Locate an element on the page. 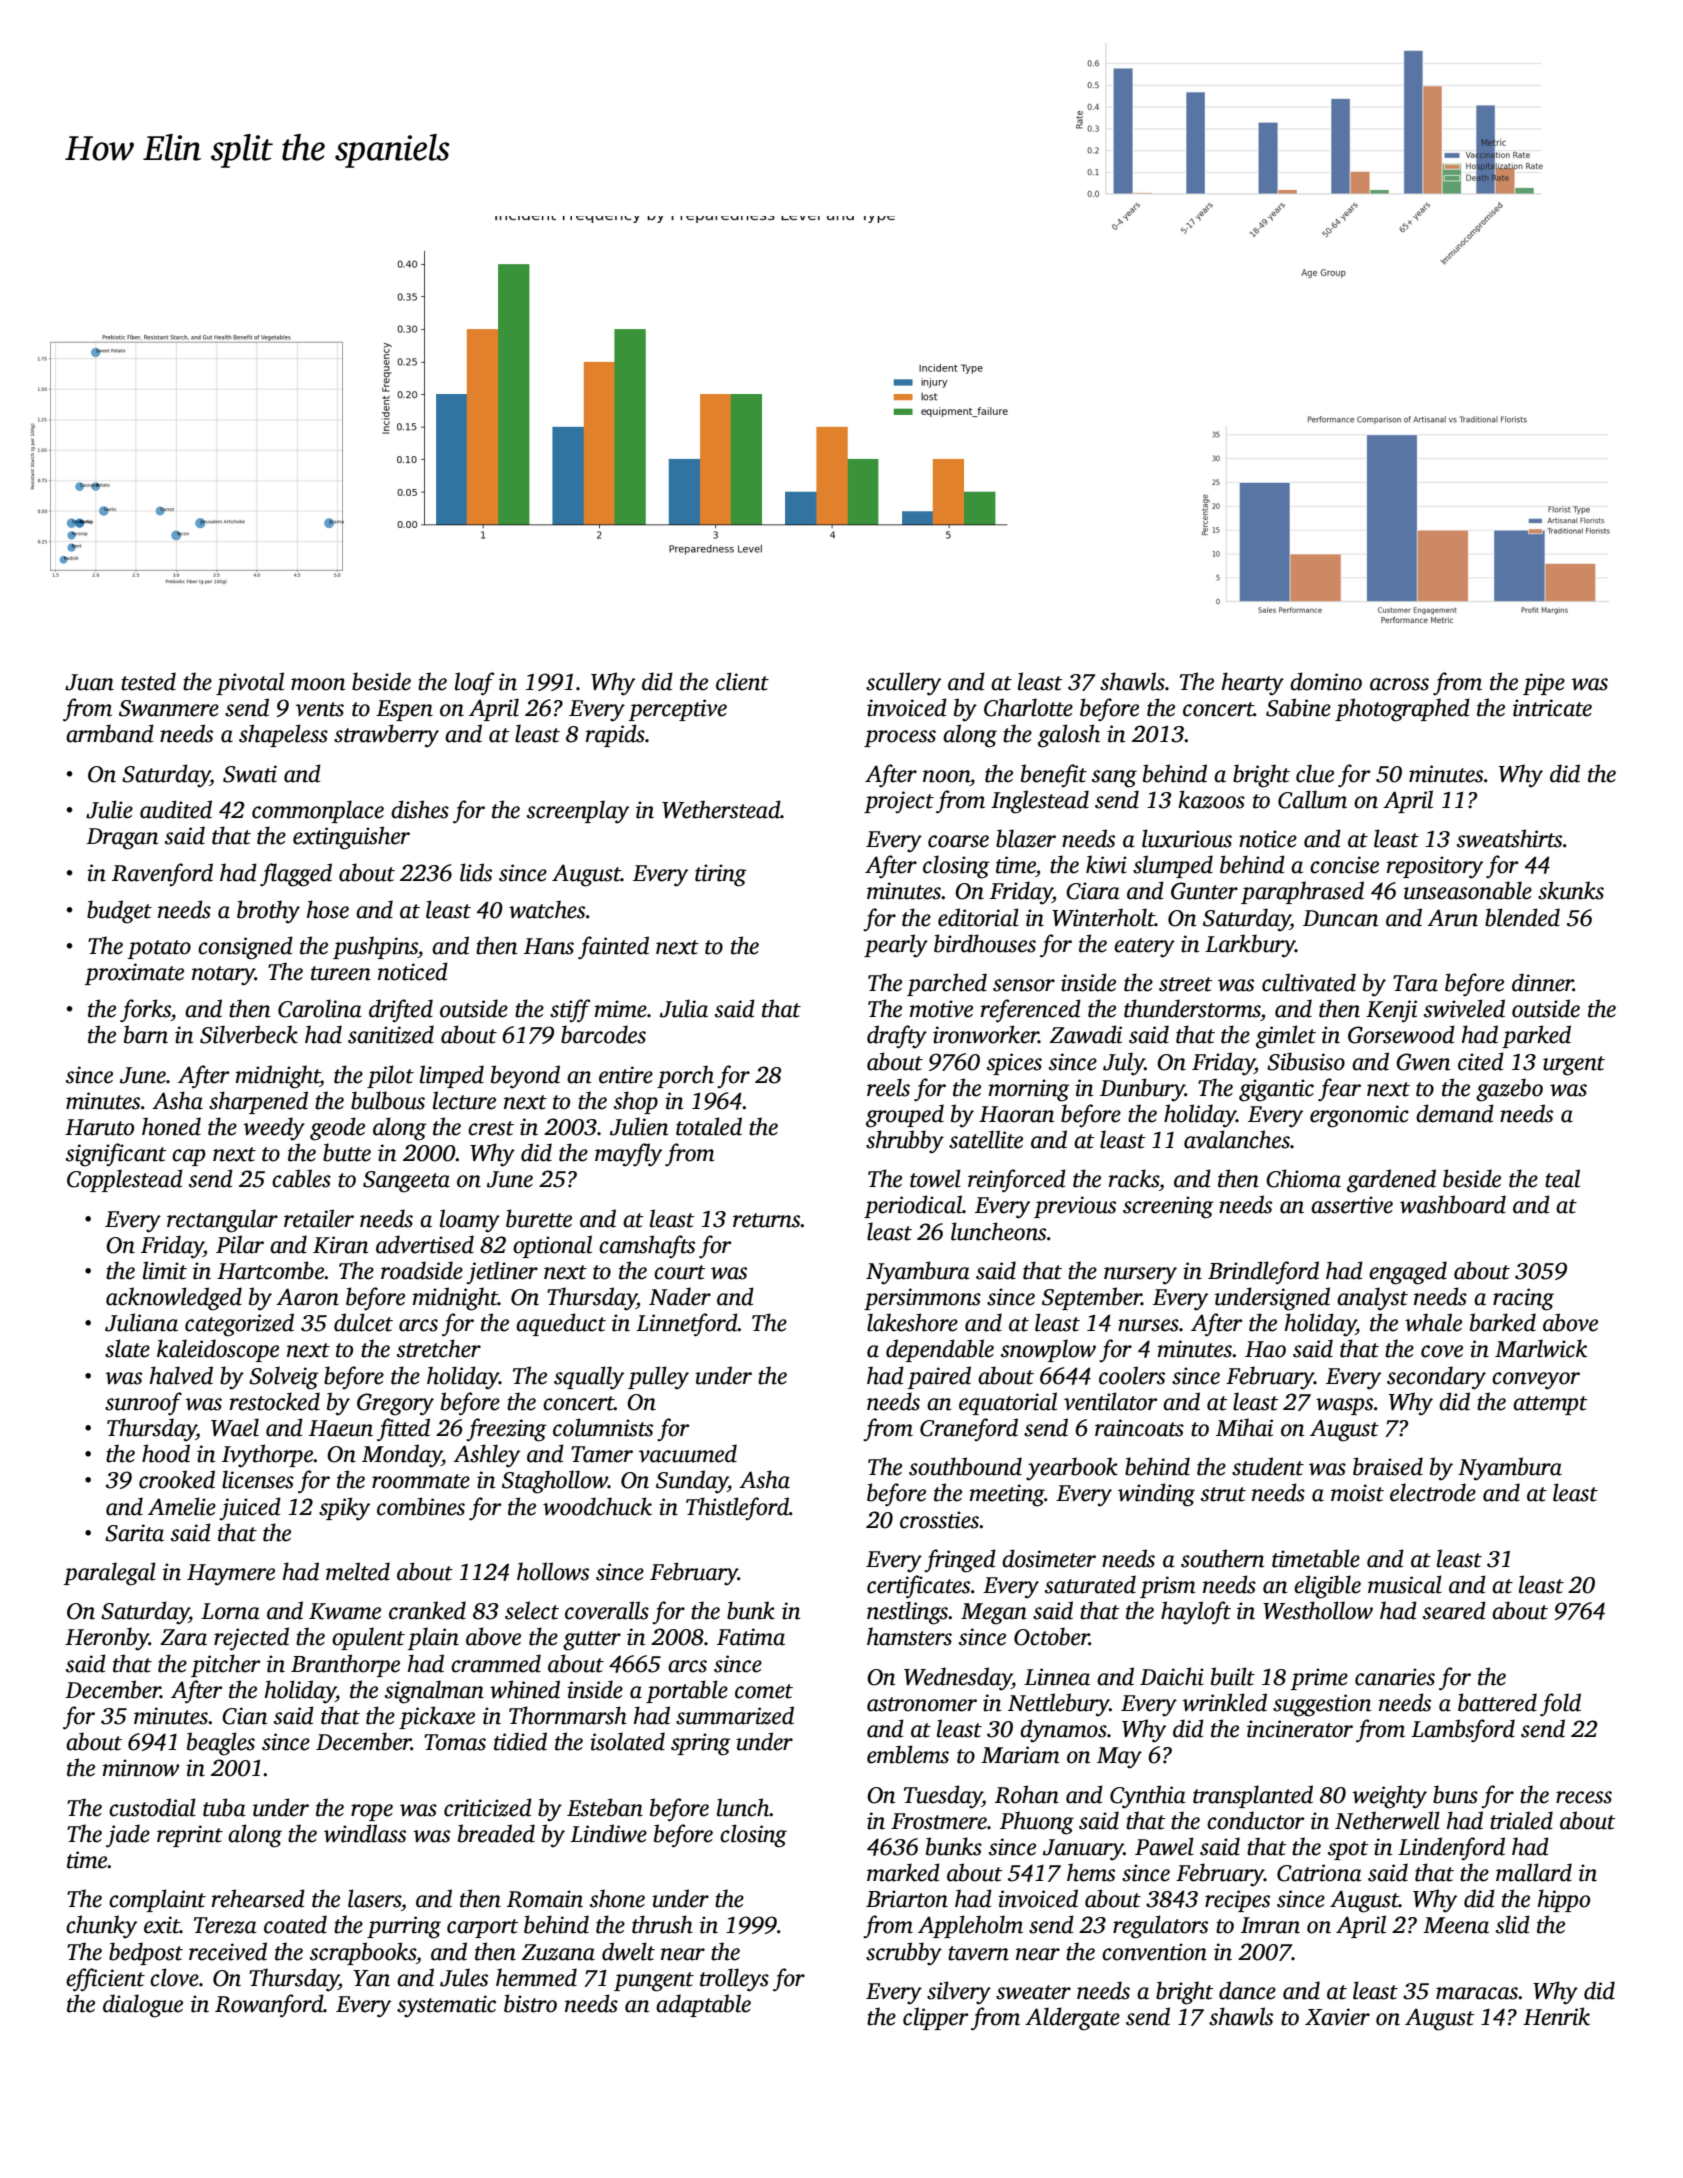 The height and width of the document is (2178, 1683). Tereza is located at coordinates (225, 1925).
